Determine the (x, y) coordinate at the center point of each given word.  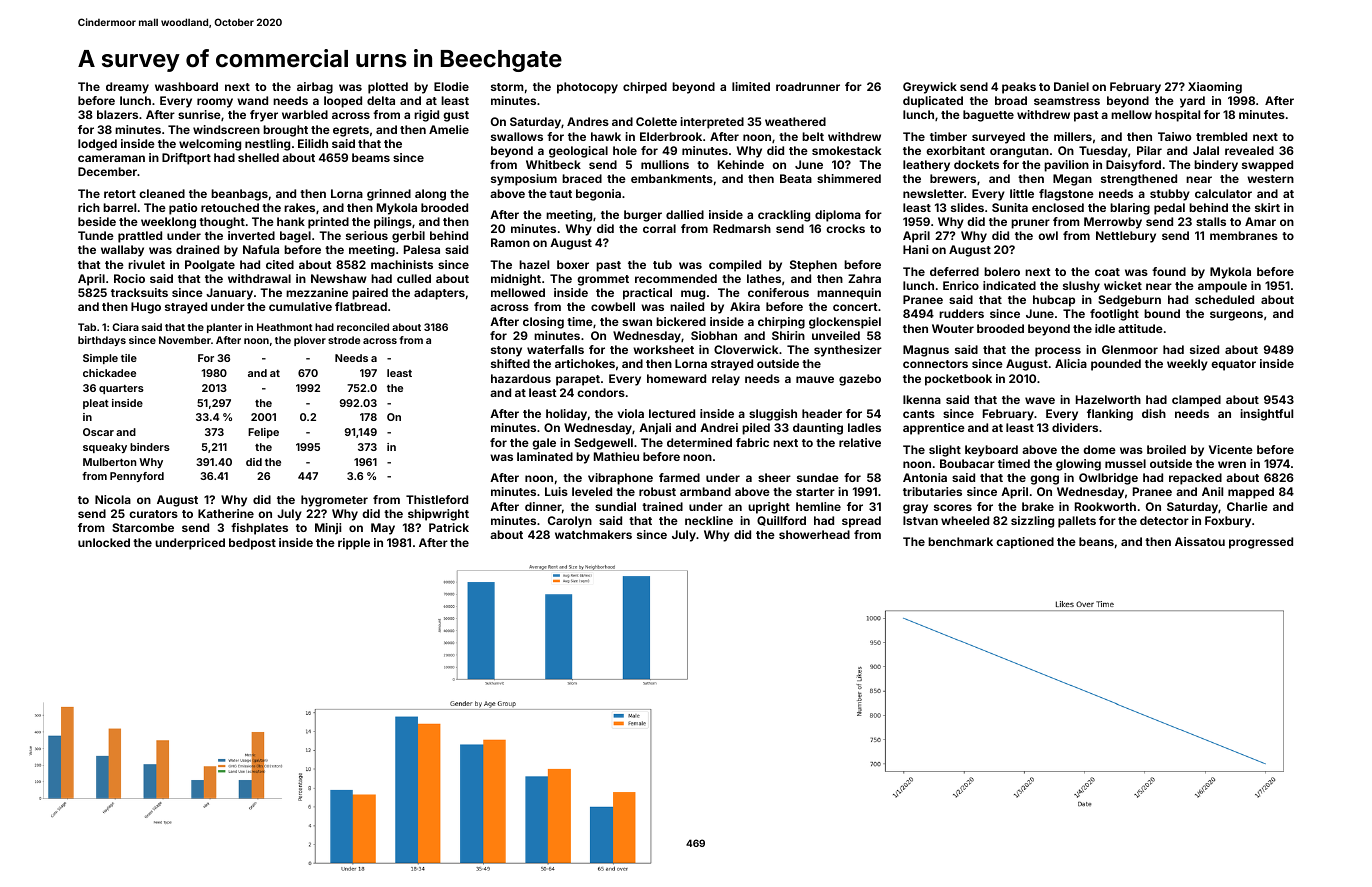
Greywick (930, 88)
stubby (1170, 195)
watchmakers (593, 534)
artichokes (585, 363)
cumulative (300, 306)
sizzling (1032, 522)
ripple (354, 544)
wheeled (965, 520)
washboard (186, 86)
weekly (1187, 365)
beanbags (239, 195)
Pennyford (137, 477)
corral (659, 228)
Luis (556, 491)
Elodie (451, 86)
